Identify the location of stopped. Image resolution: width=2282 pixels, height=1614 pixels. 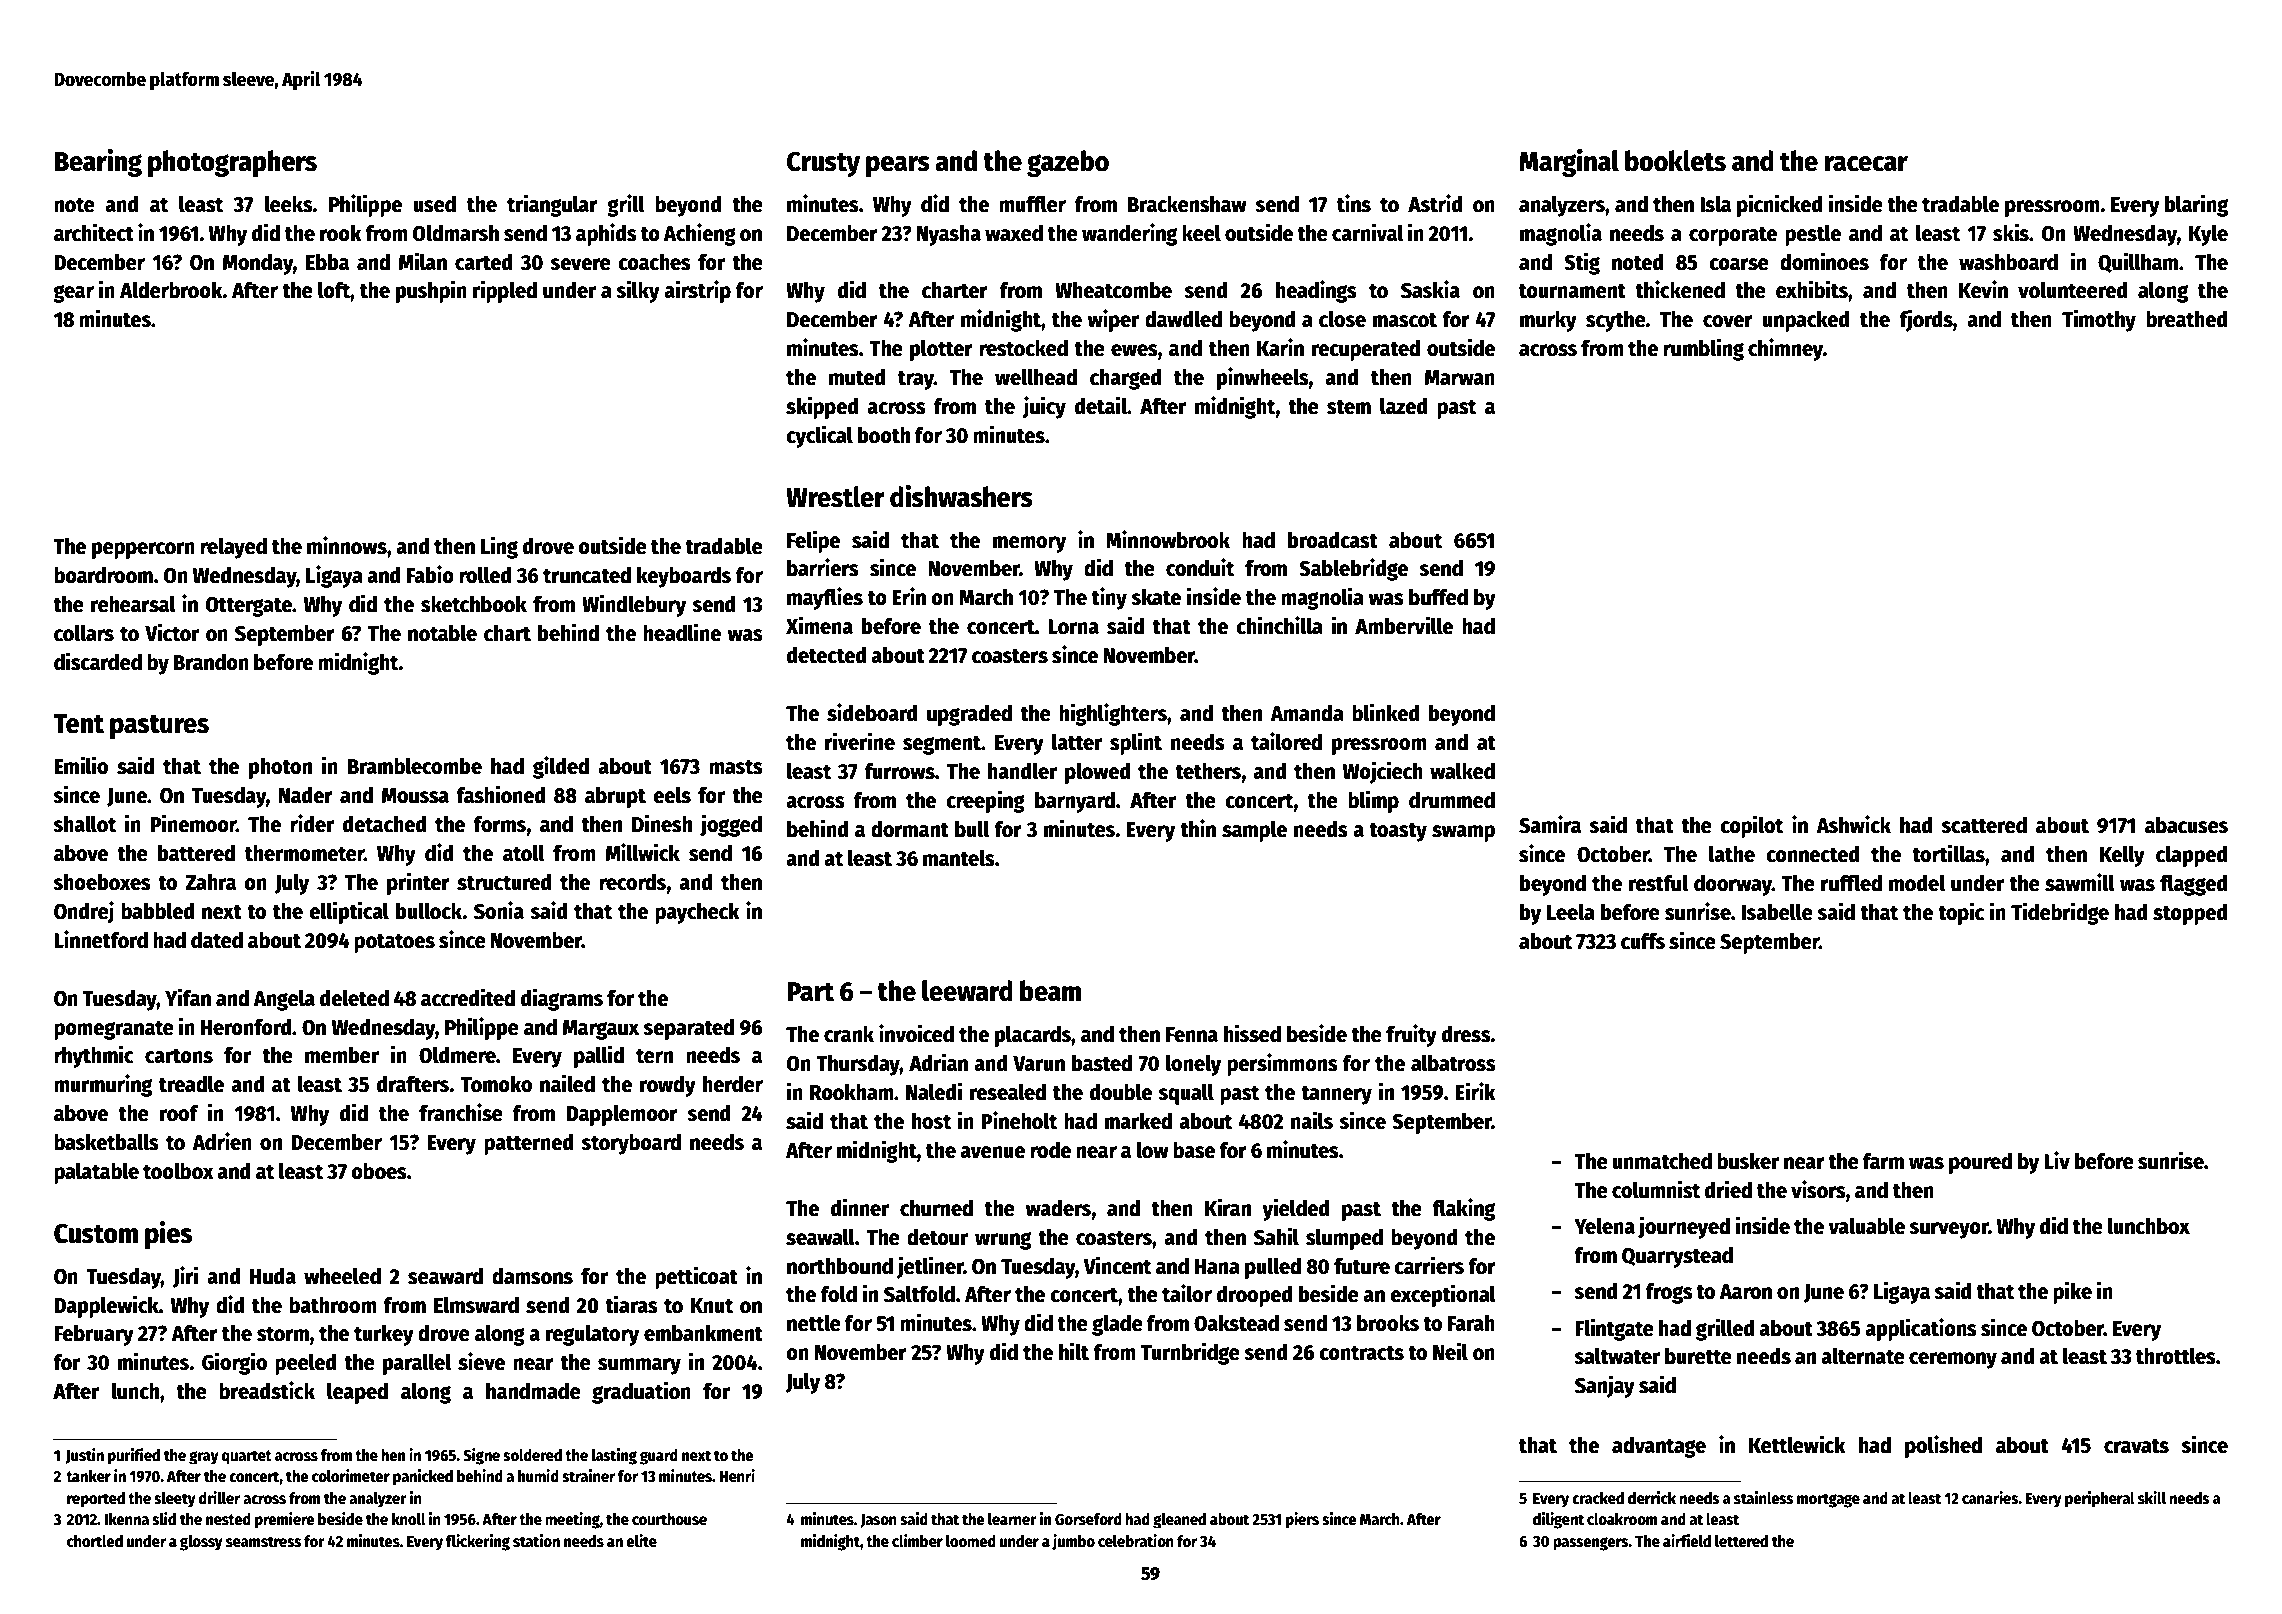
(2190, 914).
